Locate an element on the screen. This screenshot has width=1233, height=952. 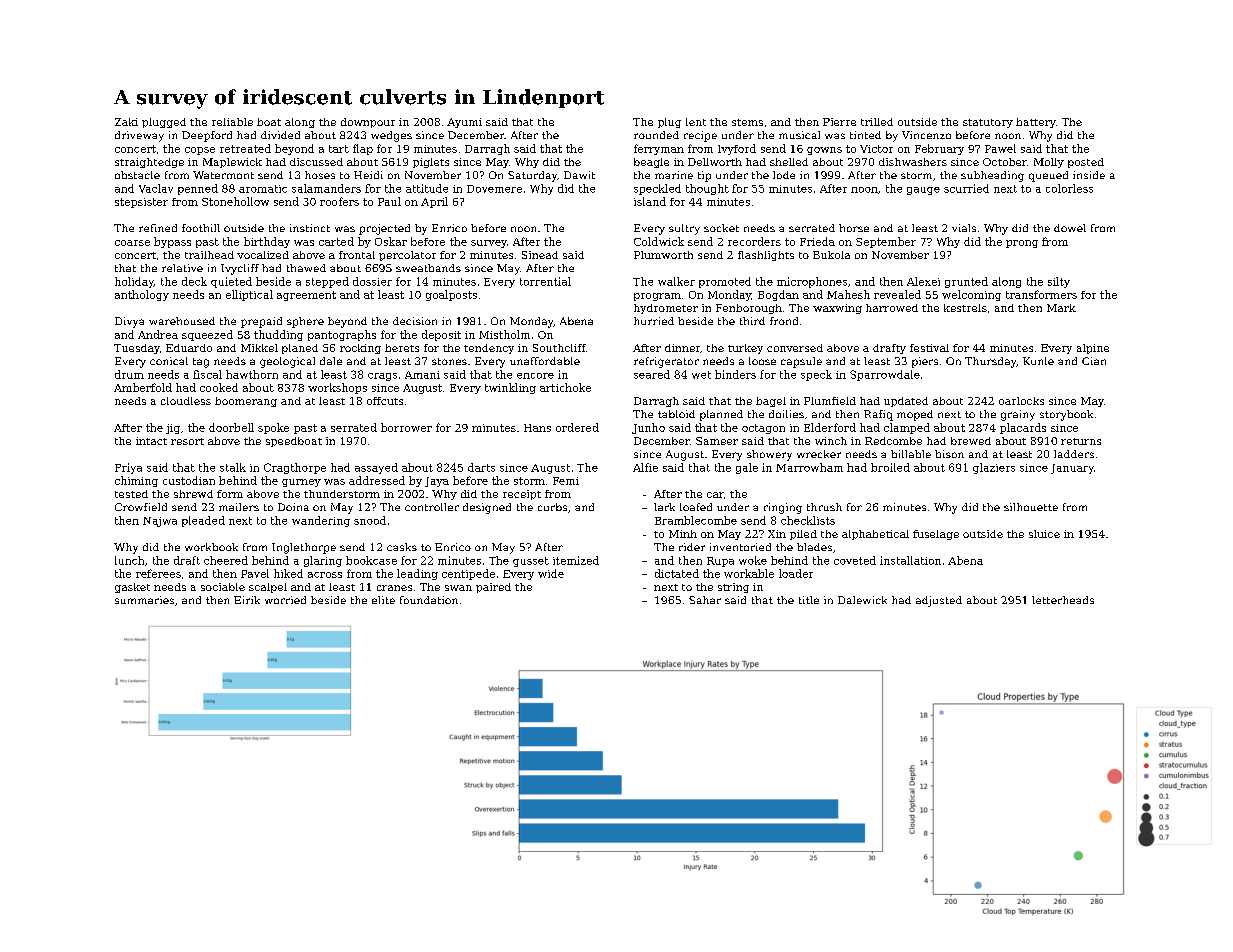
goalposts is located at coordinates (451, 295).
